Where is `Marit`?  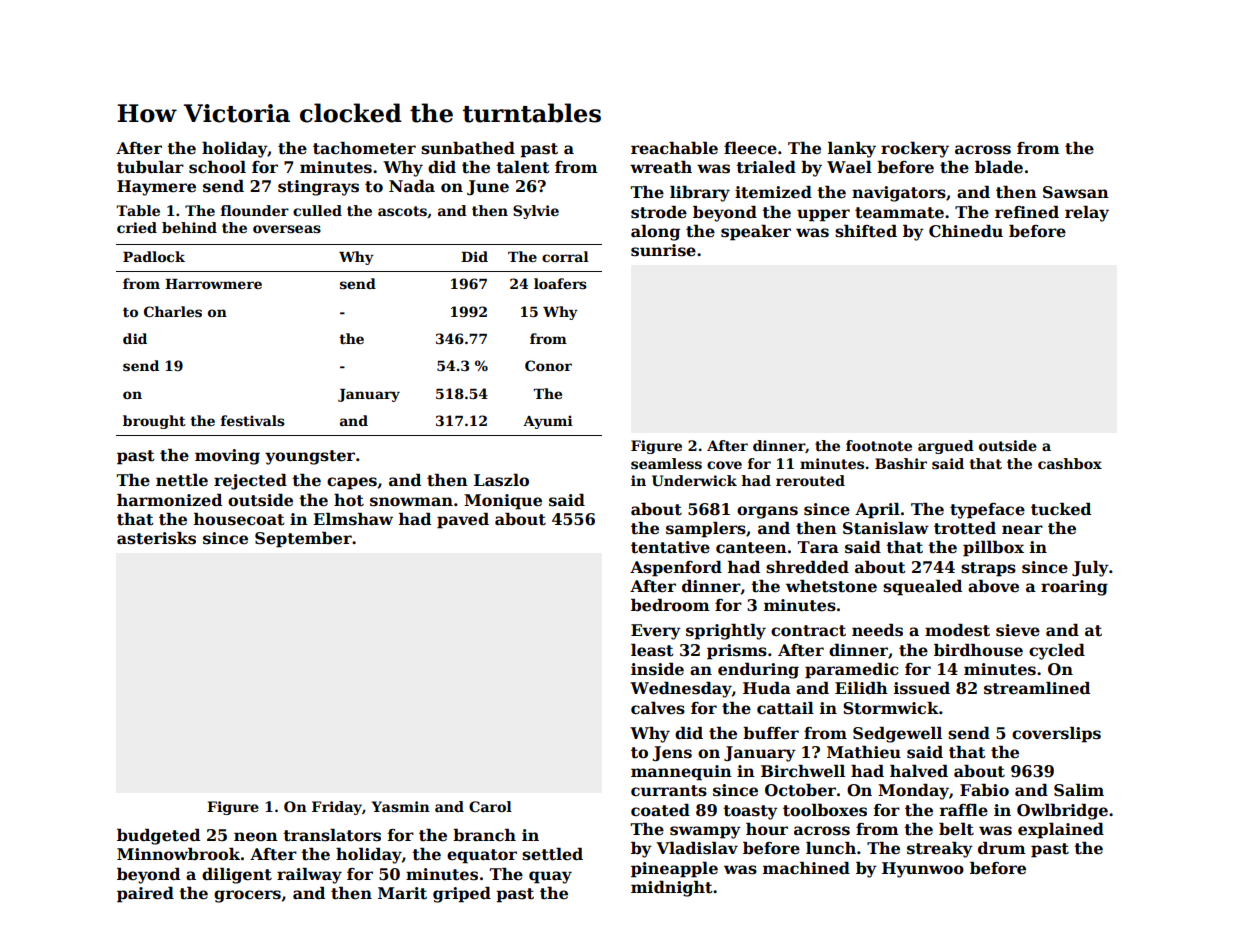 Marit is located at coordinates (402, 893).
